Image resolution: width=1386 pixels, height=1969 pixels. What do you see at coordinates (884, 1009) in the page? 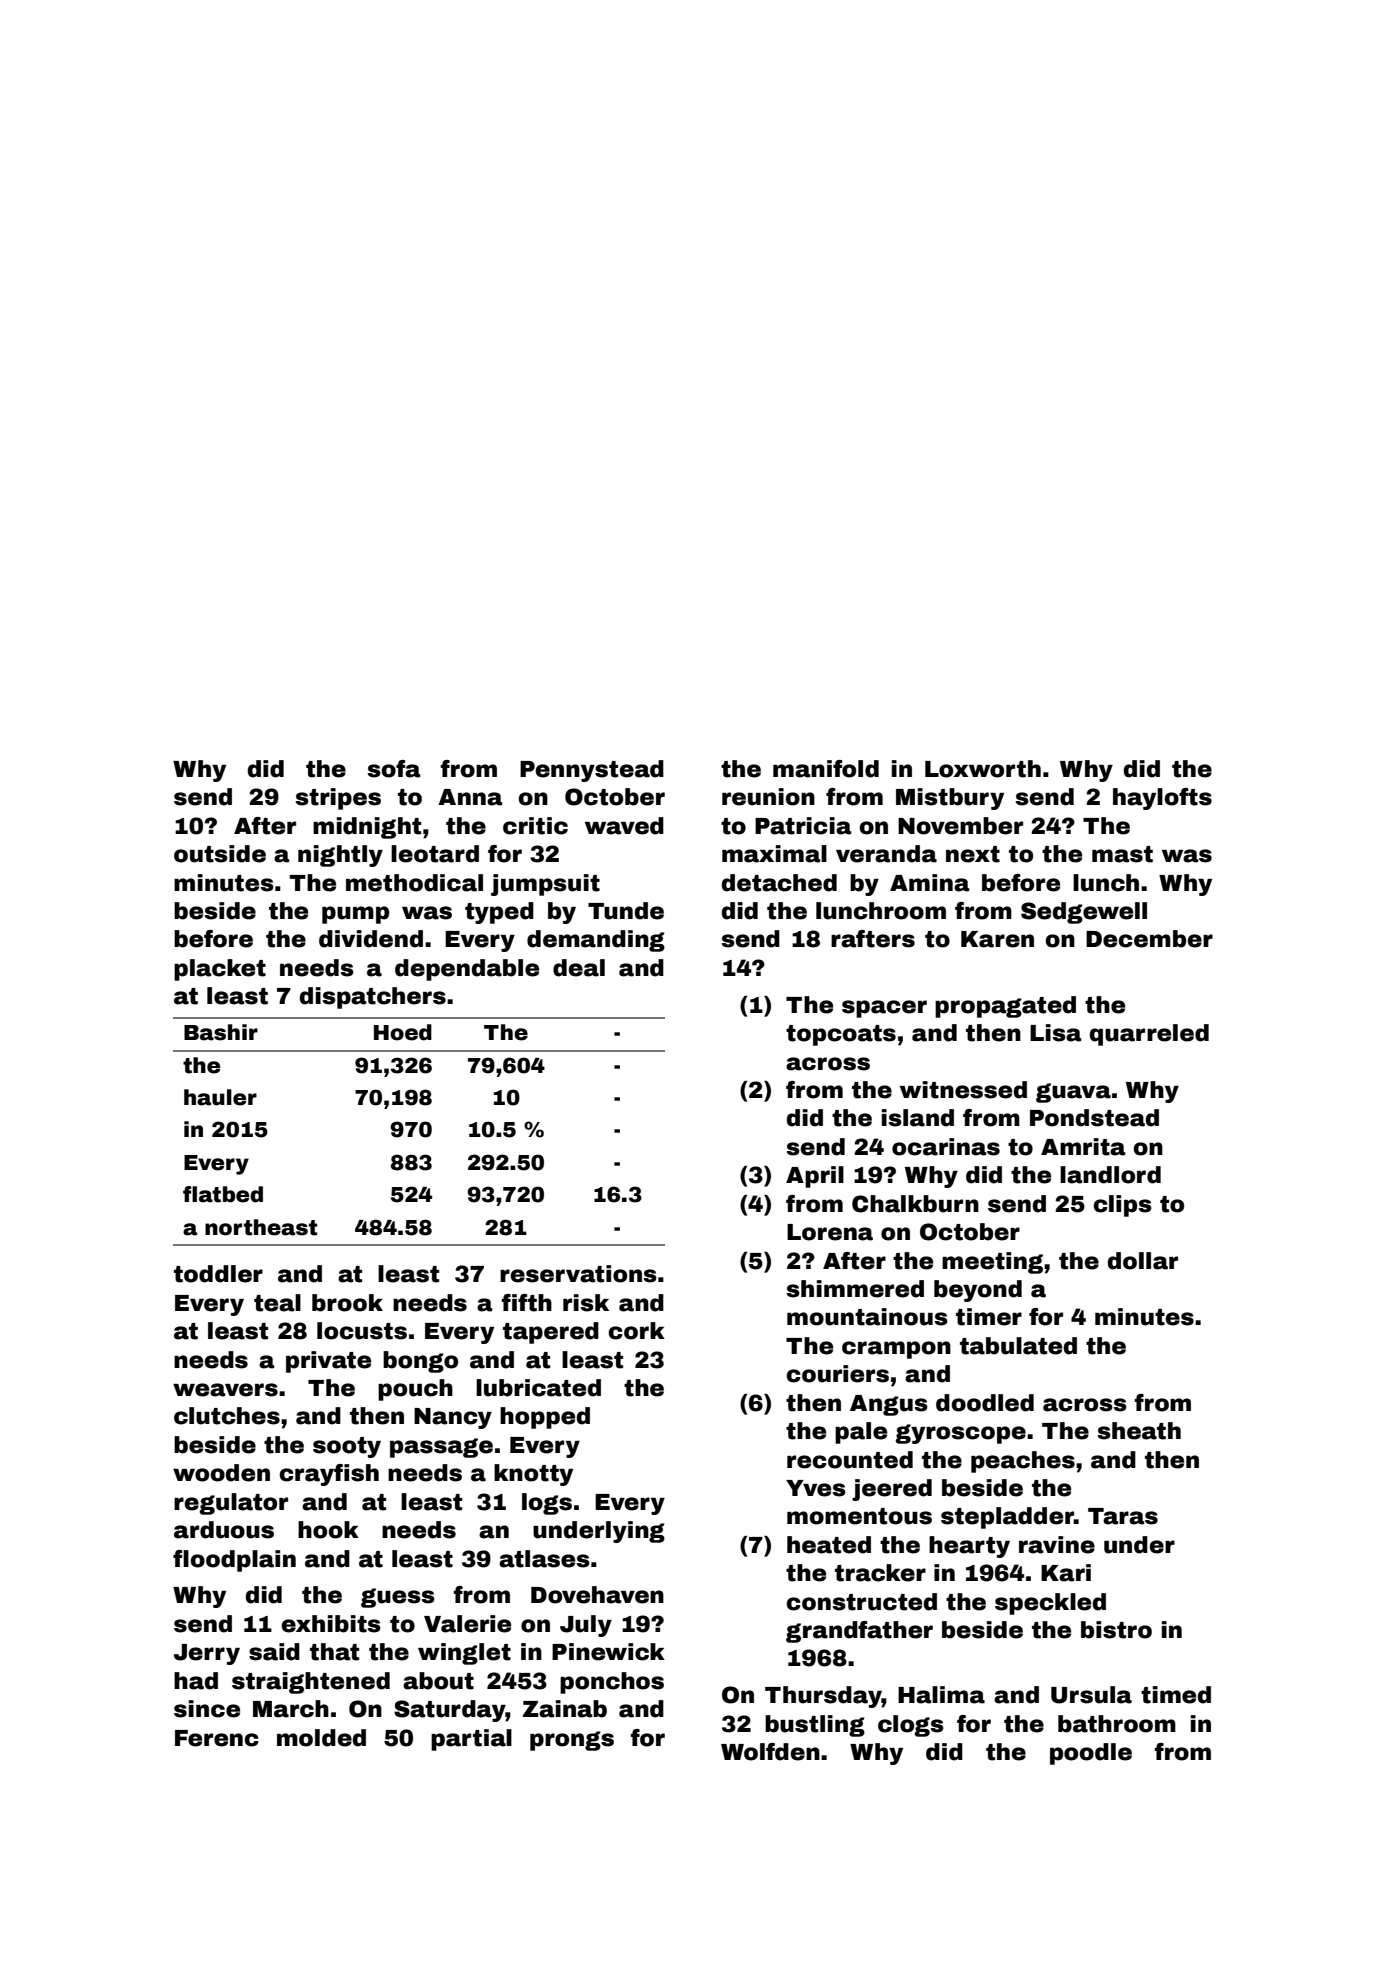
I see `spacer` at bounding box center [884, 1009].
